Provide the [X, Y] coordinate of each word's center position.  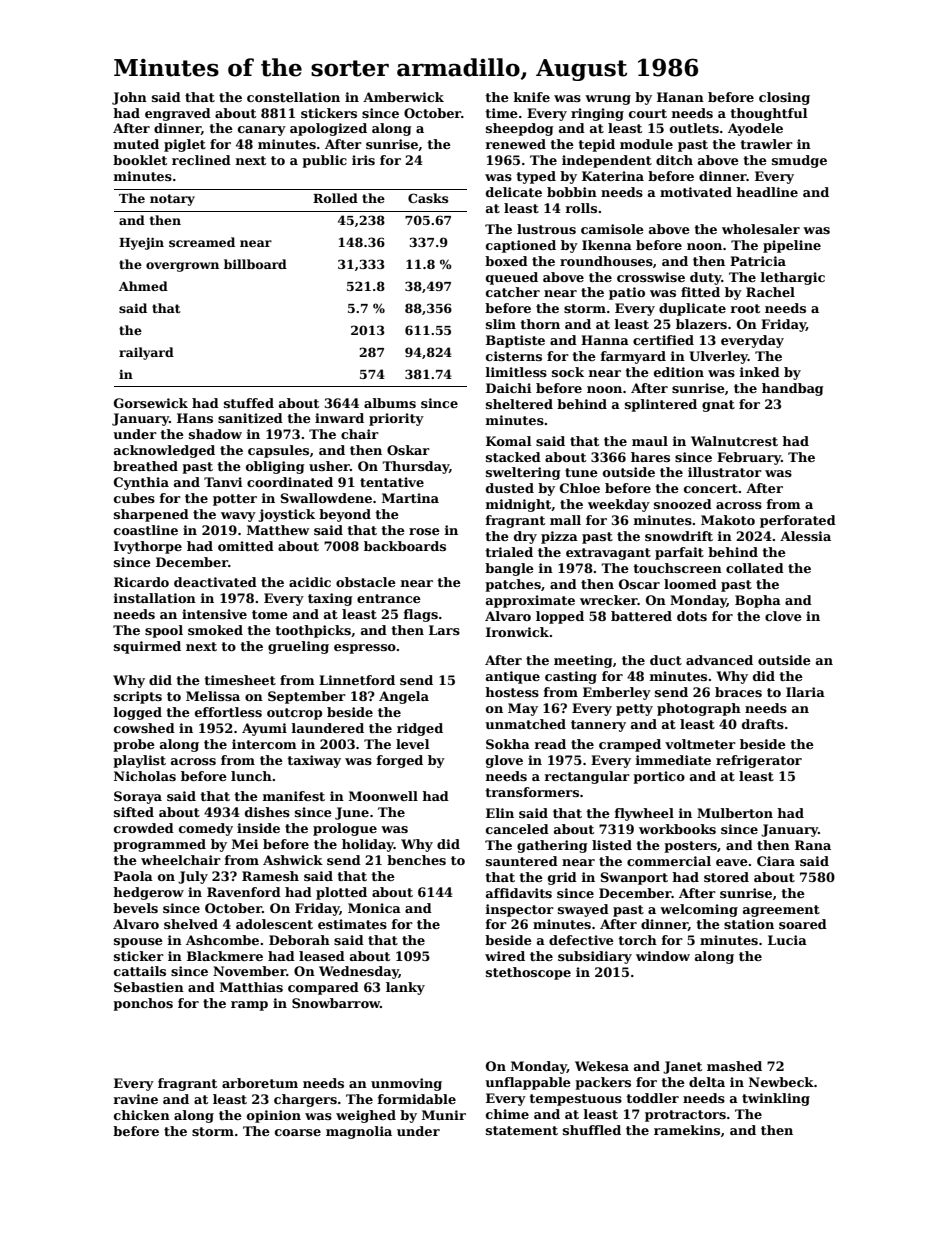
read [550, 744]
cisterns [514, 356]
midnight [518, 505]
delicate [514, 192]
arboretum [260, 1083]
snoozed [683, 504]
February [749, 458]
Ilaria [805, 692]
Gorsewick [151, 403]
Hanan [680, 97]
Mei [245, 844]
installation [155, 598]
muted [136, 144]
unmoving [406, 1084]
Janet [682, 1067]
